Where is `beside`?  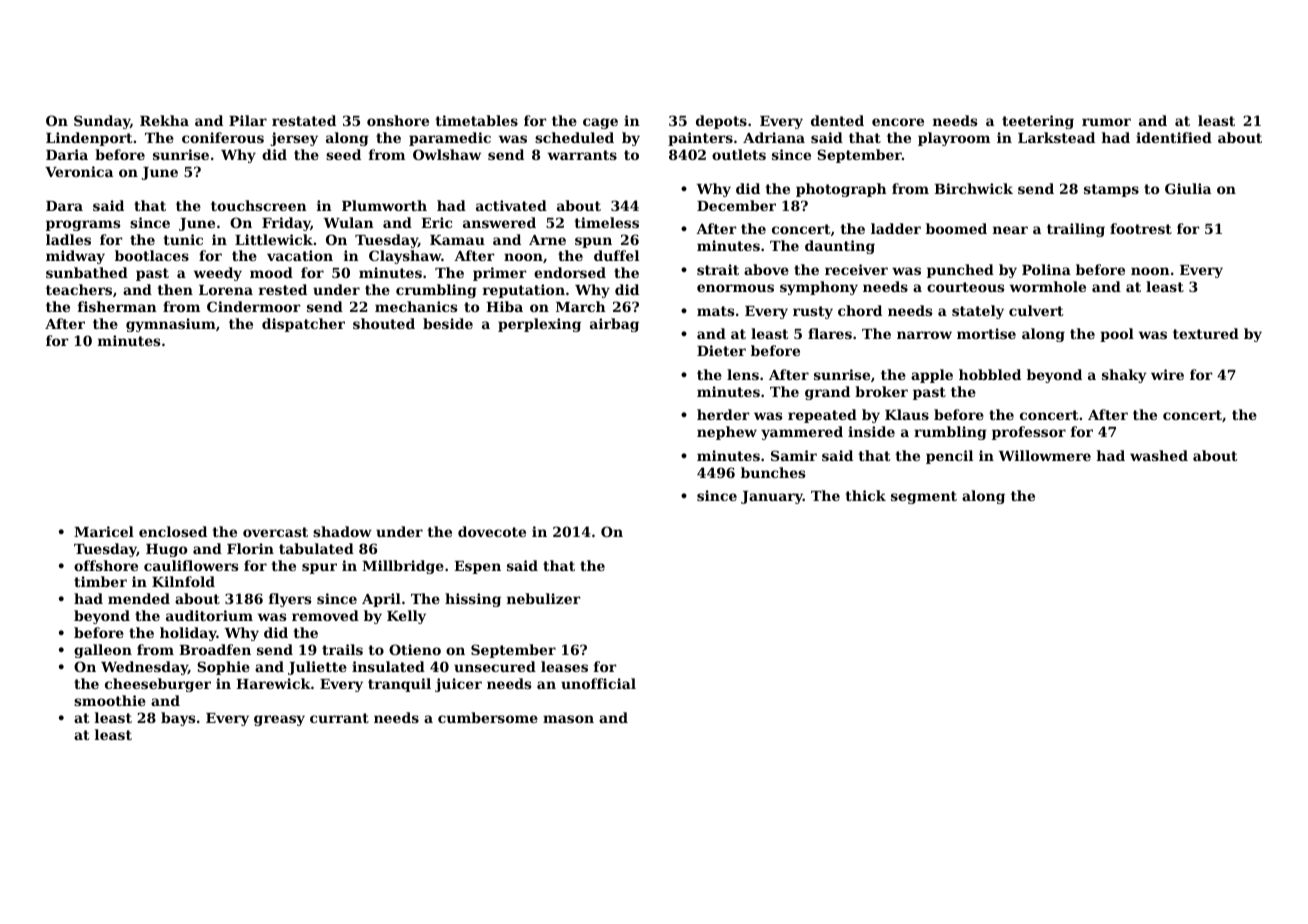 beside is located at coordinates (448, 323).
